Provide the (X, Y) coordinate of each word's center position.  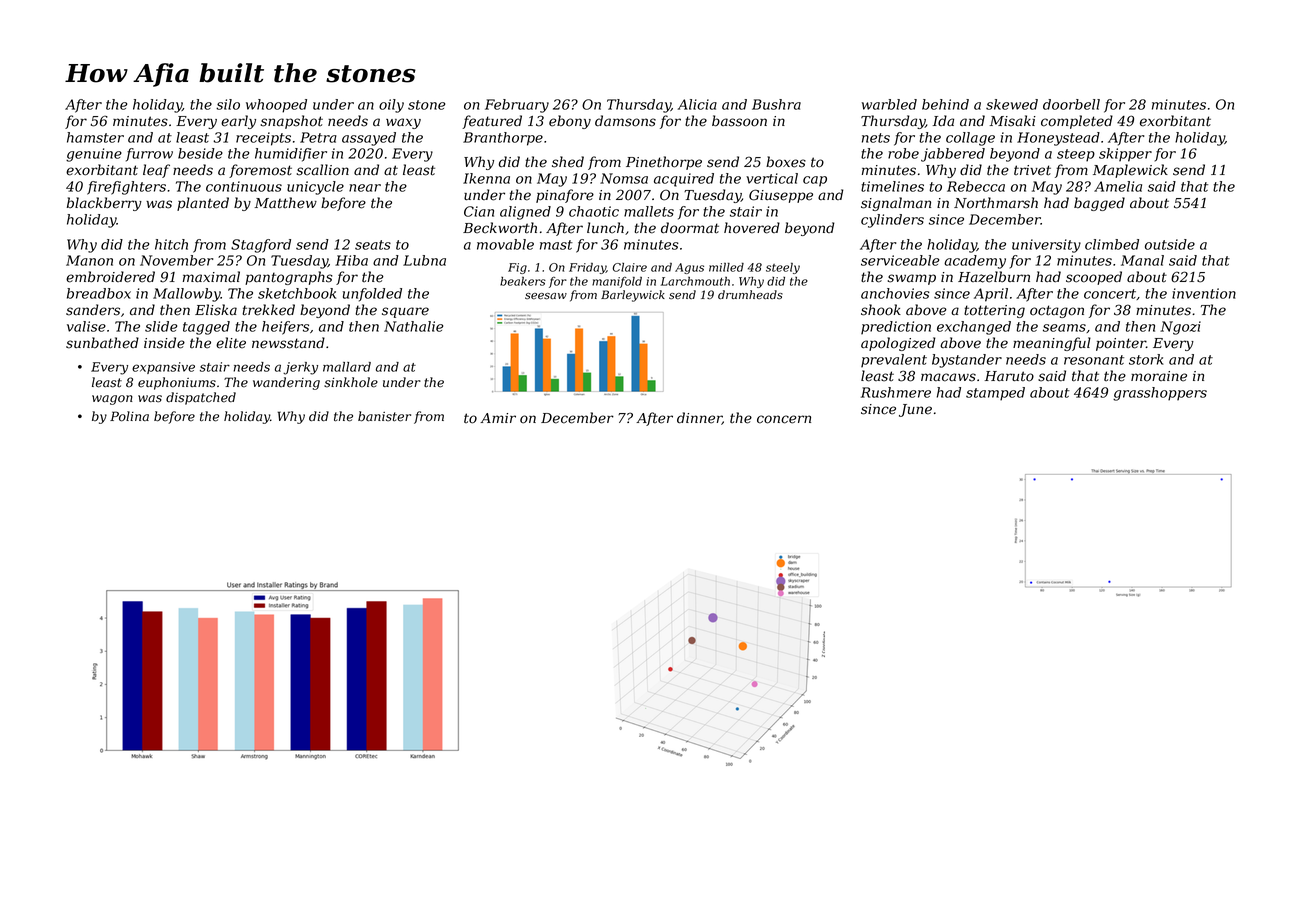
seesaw (546, 296)
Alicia (697, 104)
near (365, 188)
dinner (699, 418)
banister (384, 416)
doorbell (1071, 104)
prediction (896, 328)
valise (86, 326)
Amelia (1118, 186)
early (238, 122)
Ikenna (486, 178)
